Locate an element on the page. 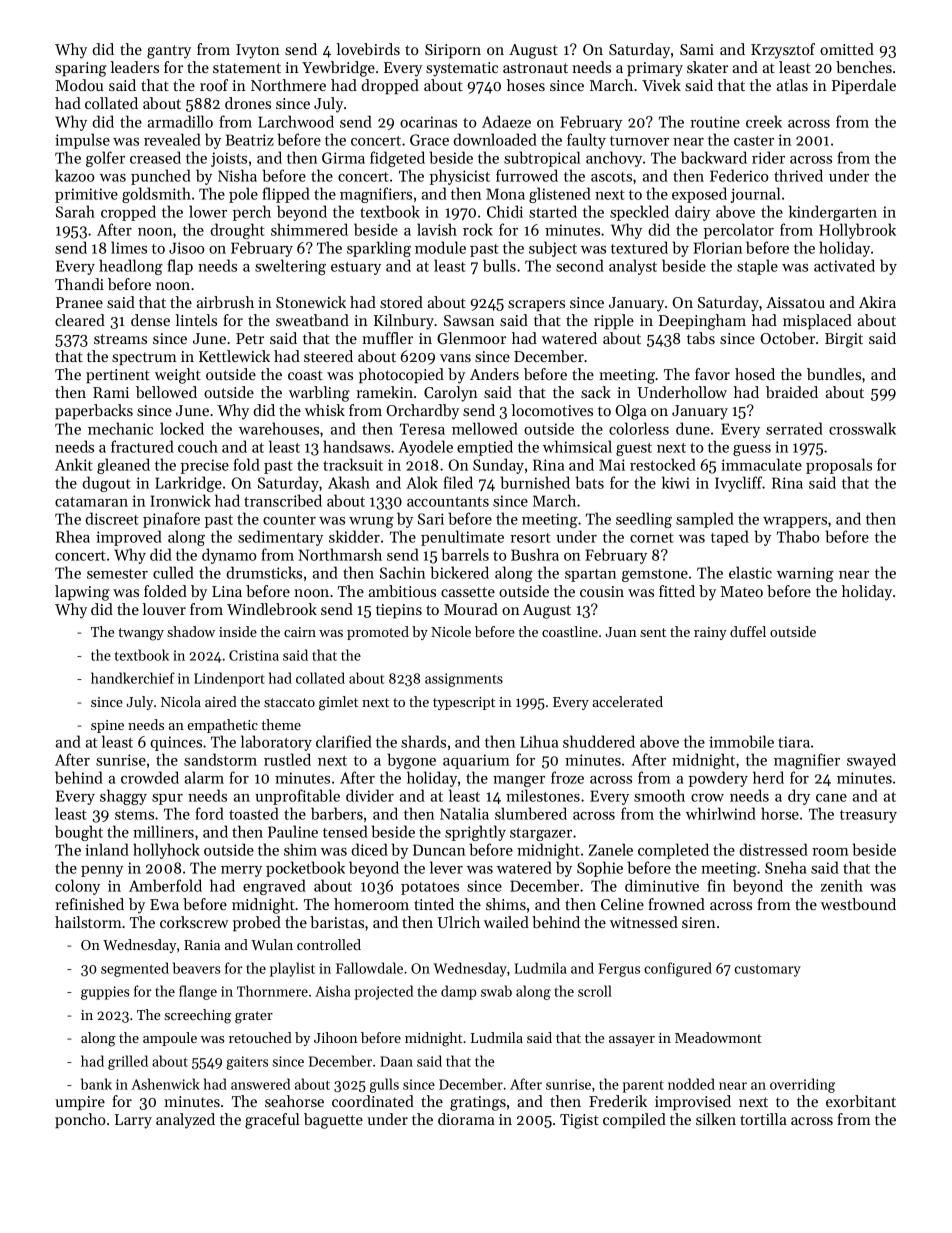  Vivek is located at coordinates (661, 85).
